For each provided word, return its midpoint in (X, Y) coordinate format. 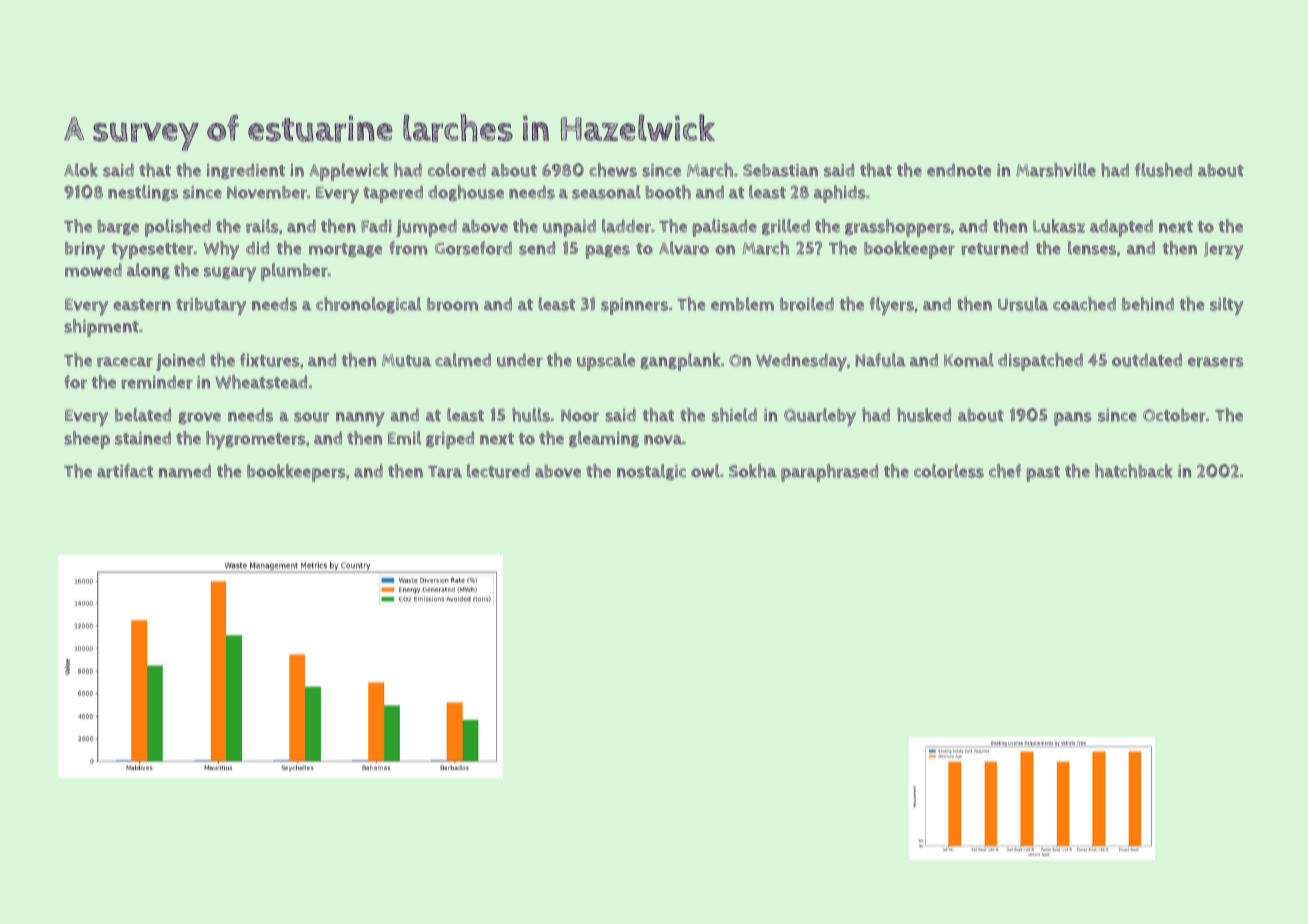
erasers (1216, 362)
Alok (81, 170)
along (148, 271)
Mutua (406, 360)
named (185, 471)
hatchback (1134, 471)
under (520, 360)
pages (608, 252)
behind (1148, 304)
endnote (959, 170)
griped (450, 440)
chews (613, 170)
